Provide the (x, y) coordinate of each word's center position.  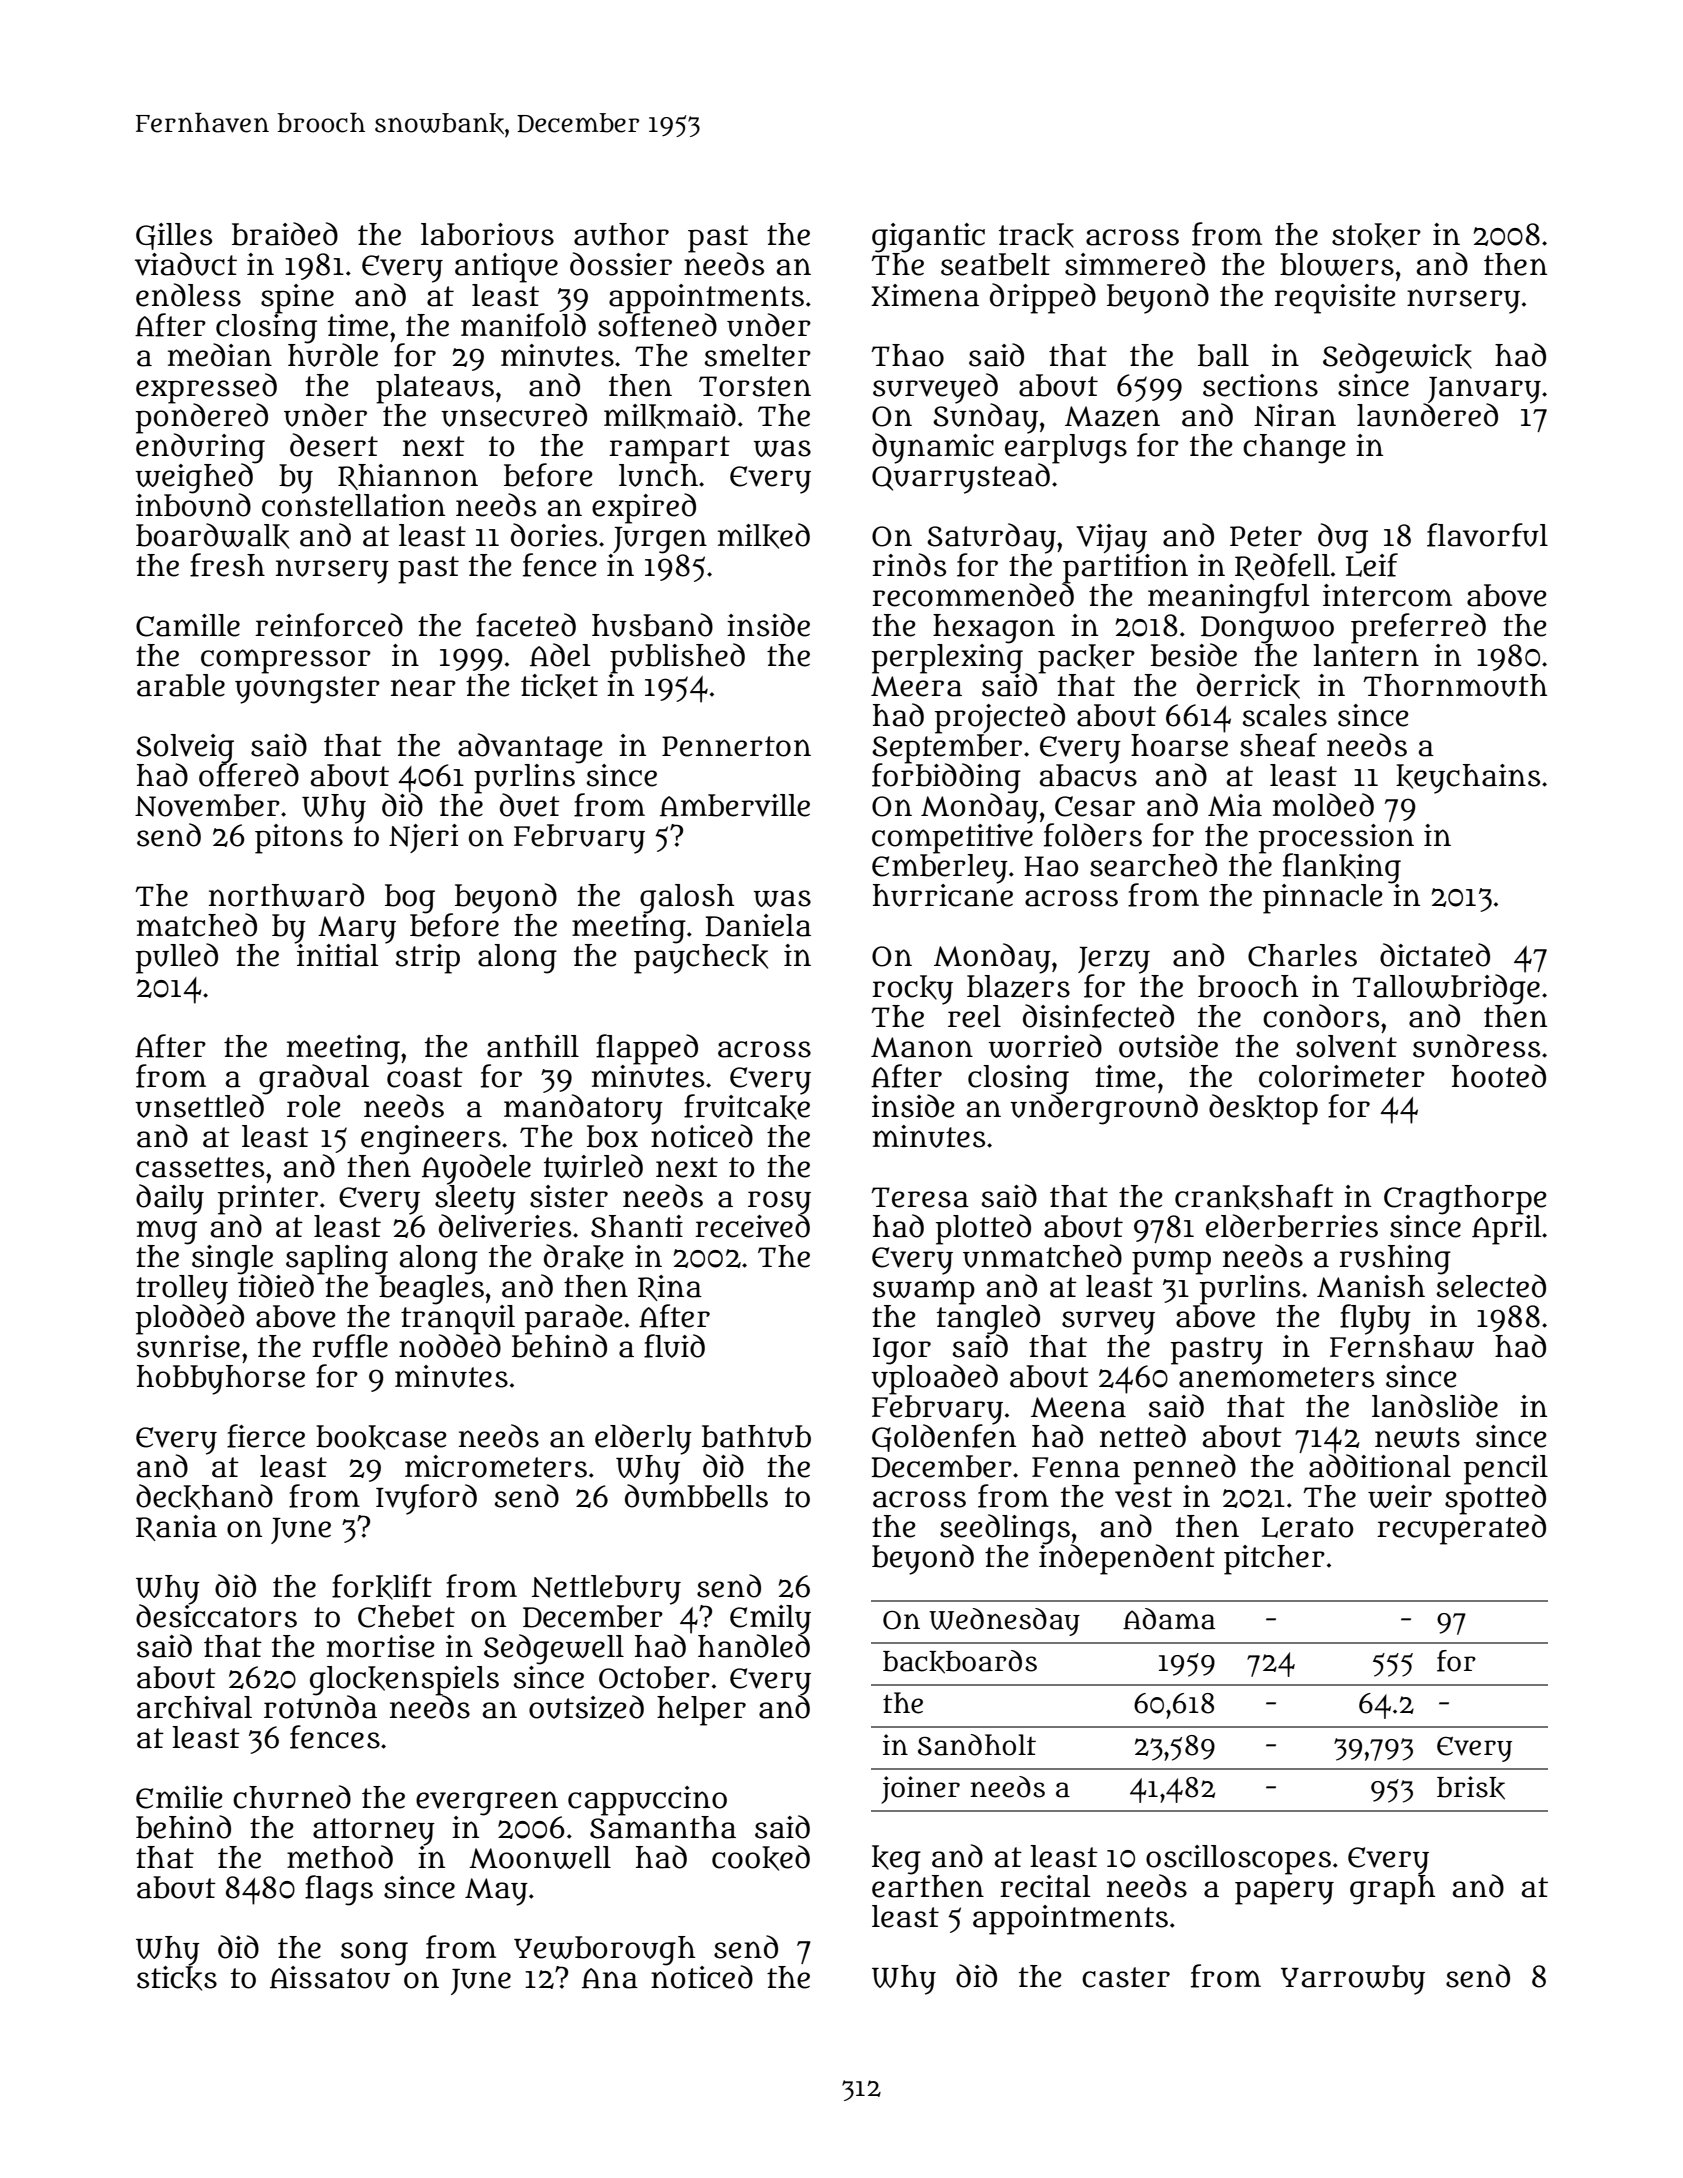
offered (249, 775)
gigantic (928, 238)
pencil (1506, 1469)
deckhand (204, 1497)
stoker (1376, 235)
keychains (1468, 779)
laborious (487, 234)
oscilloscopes (1238, 1859)
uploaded (934, 1379)
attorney (374, 1831)
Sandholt (977, 1745)
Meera (916, 686)
